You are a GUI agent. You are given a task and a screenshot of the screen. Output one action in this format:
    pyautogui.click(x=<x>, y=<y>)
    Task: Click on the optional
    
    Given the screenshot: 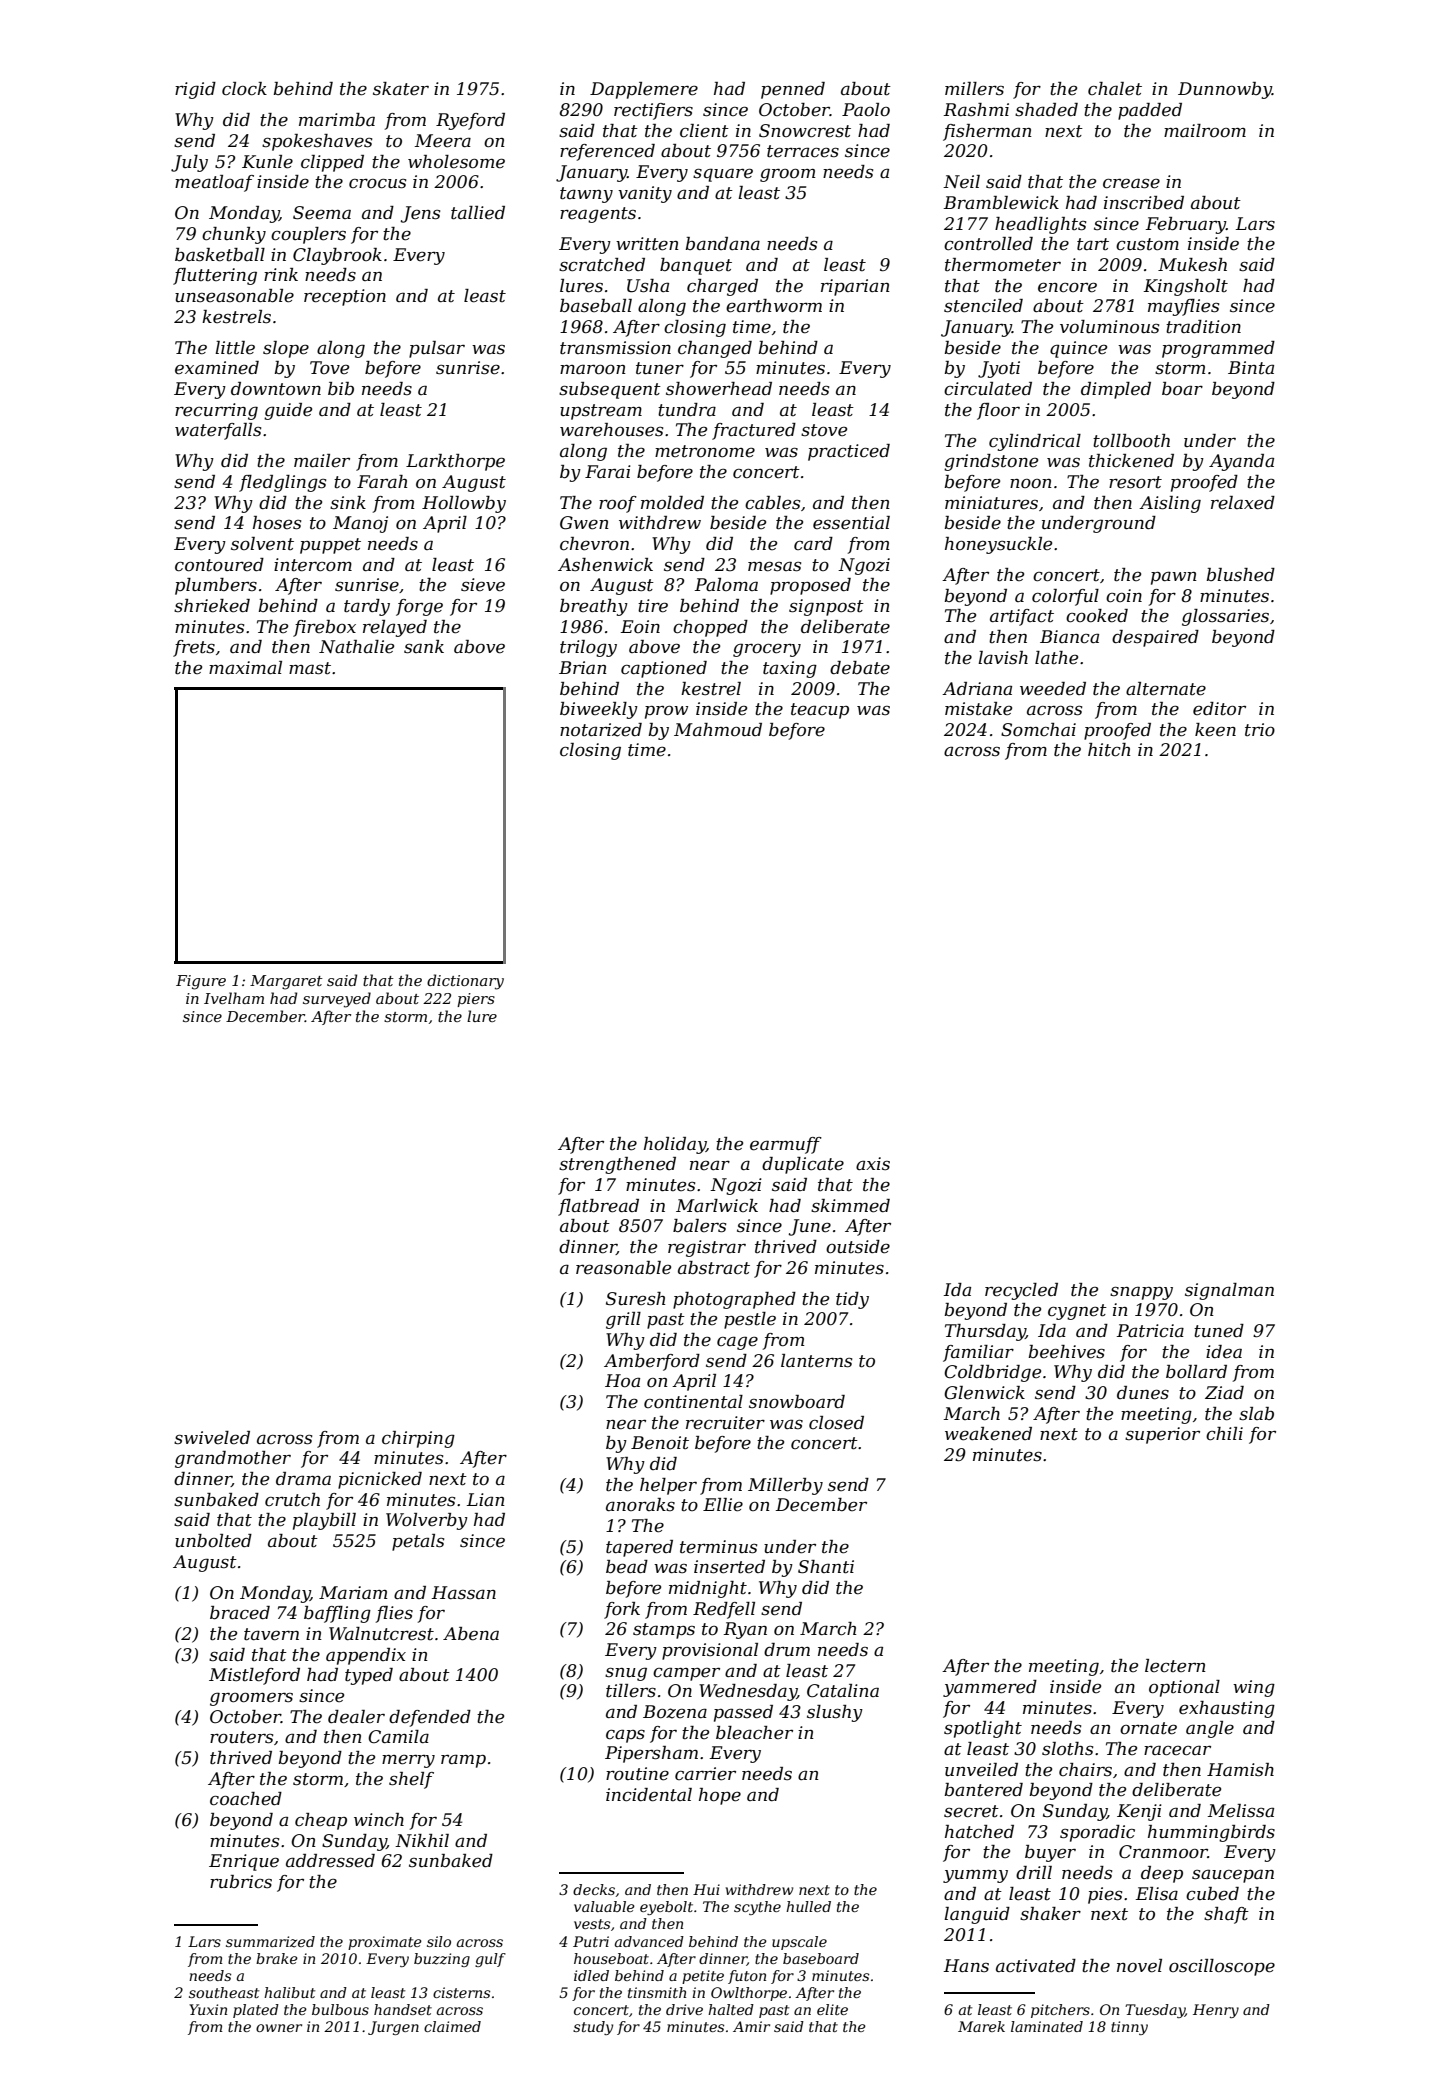 What is the action you would take?
    pyautogui.click(x=1184, y=1688)
